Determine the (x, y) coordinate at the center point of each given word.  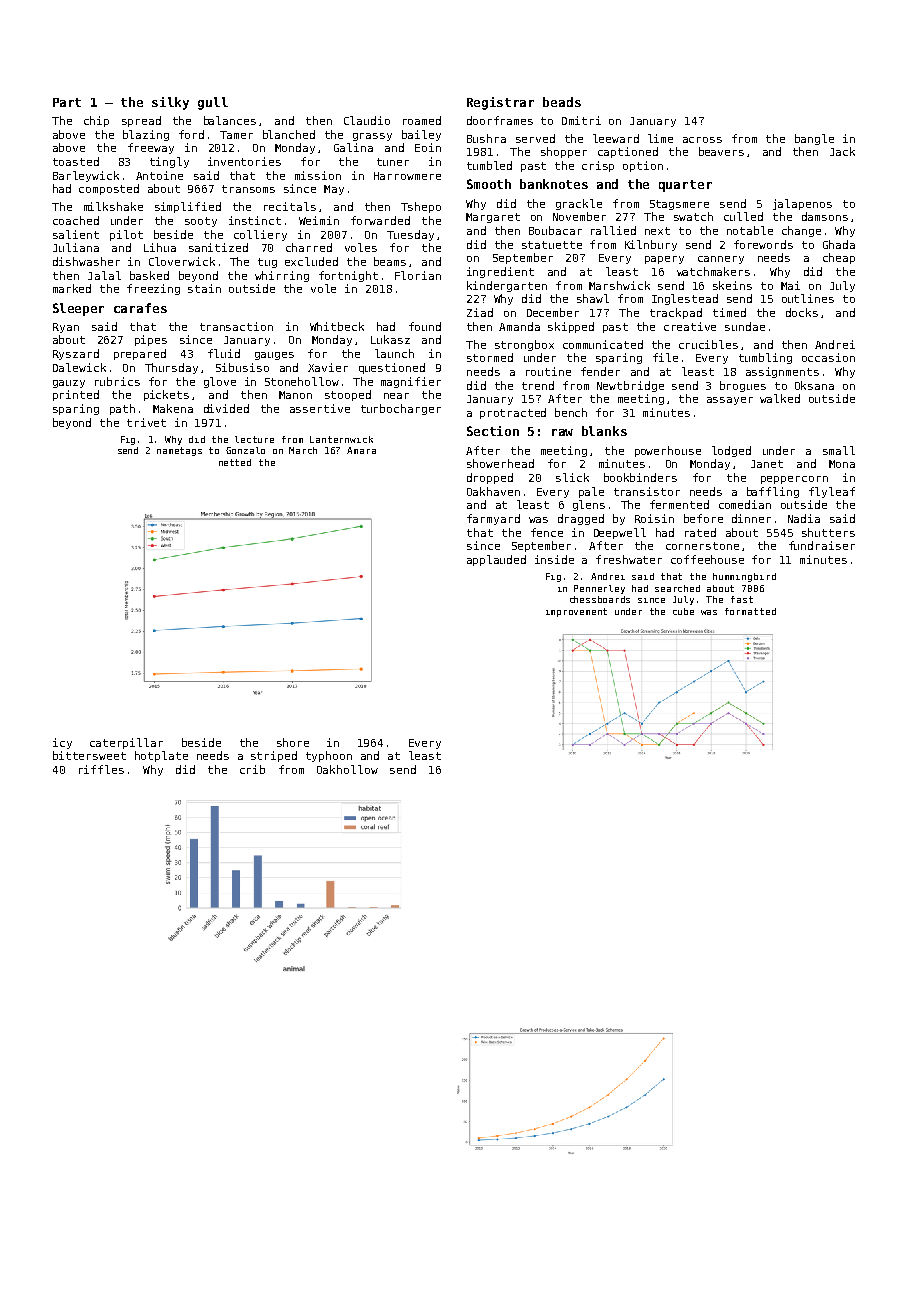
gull (213, 103)
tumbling (765, 358)
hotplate (161, 756)
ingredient (500, 272)
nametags (179, 451)
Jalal (104, 275)
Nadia (804, 518)
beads (562, 102)
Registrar (500, 103)
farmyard (493, 519)
